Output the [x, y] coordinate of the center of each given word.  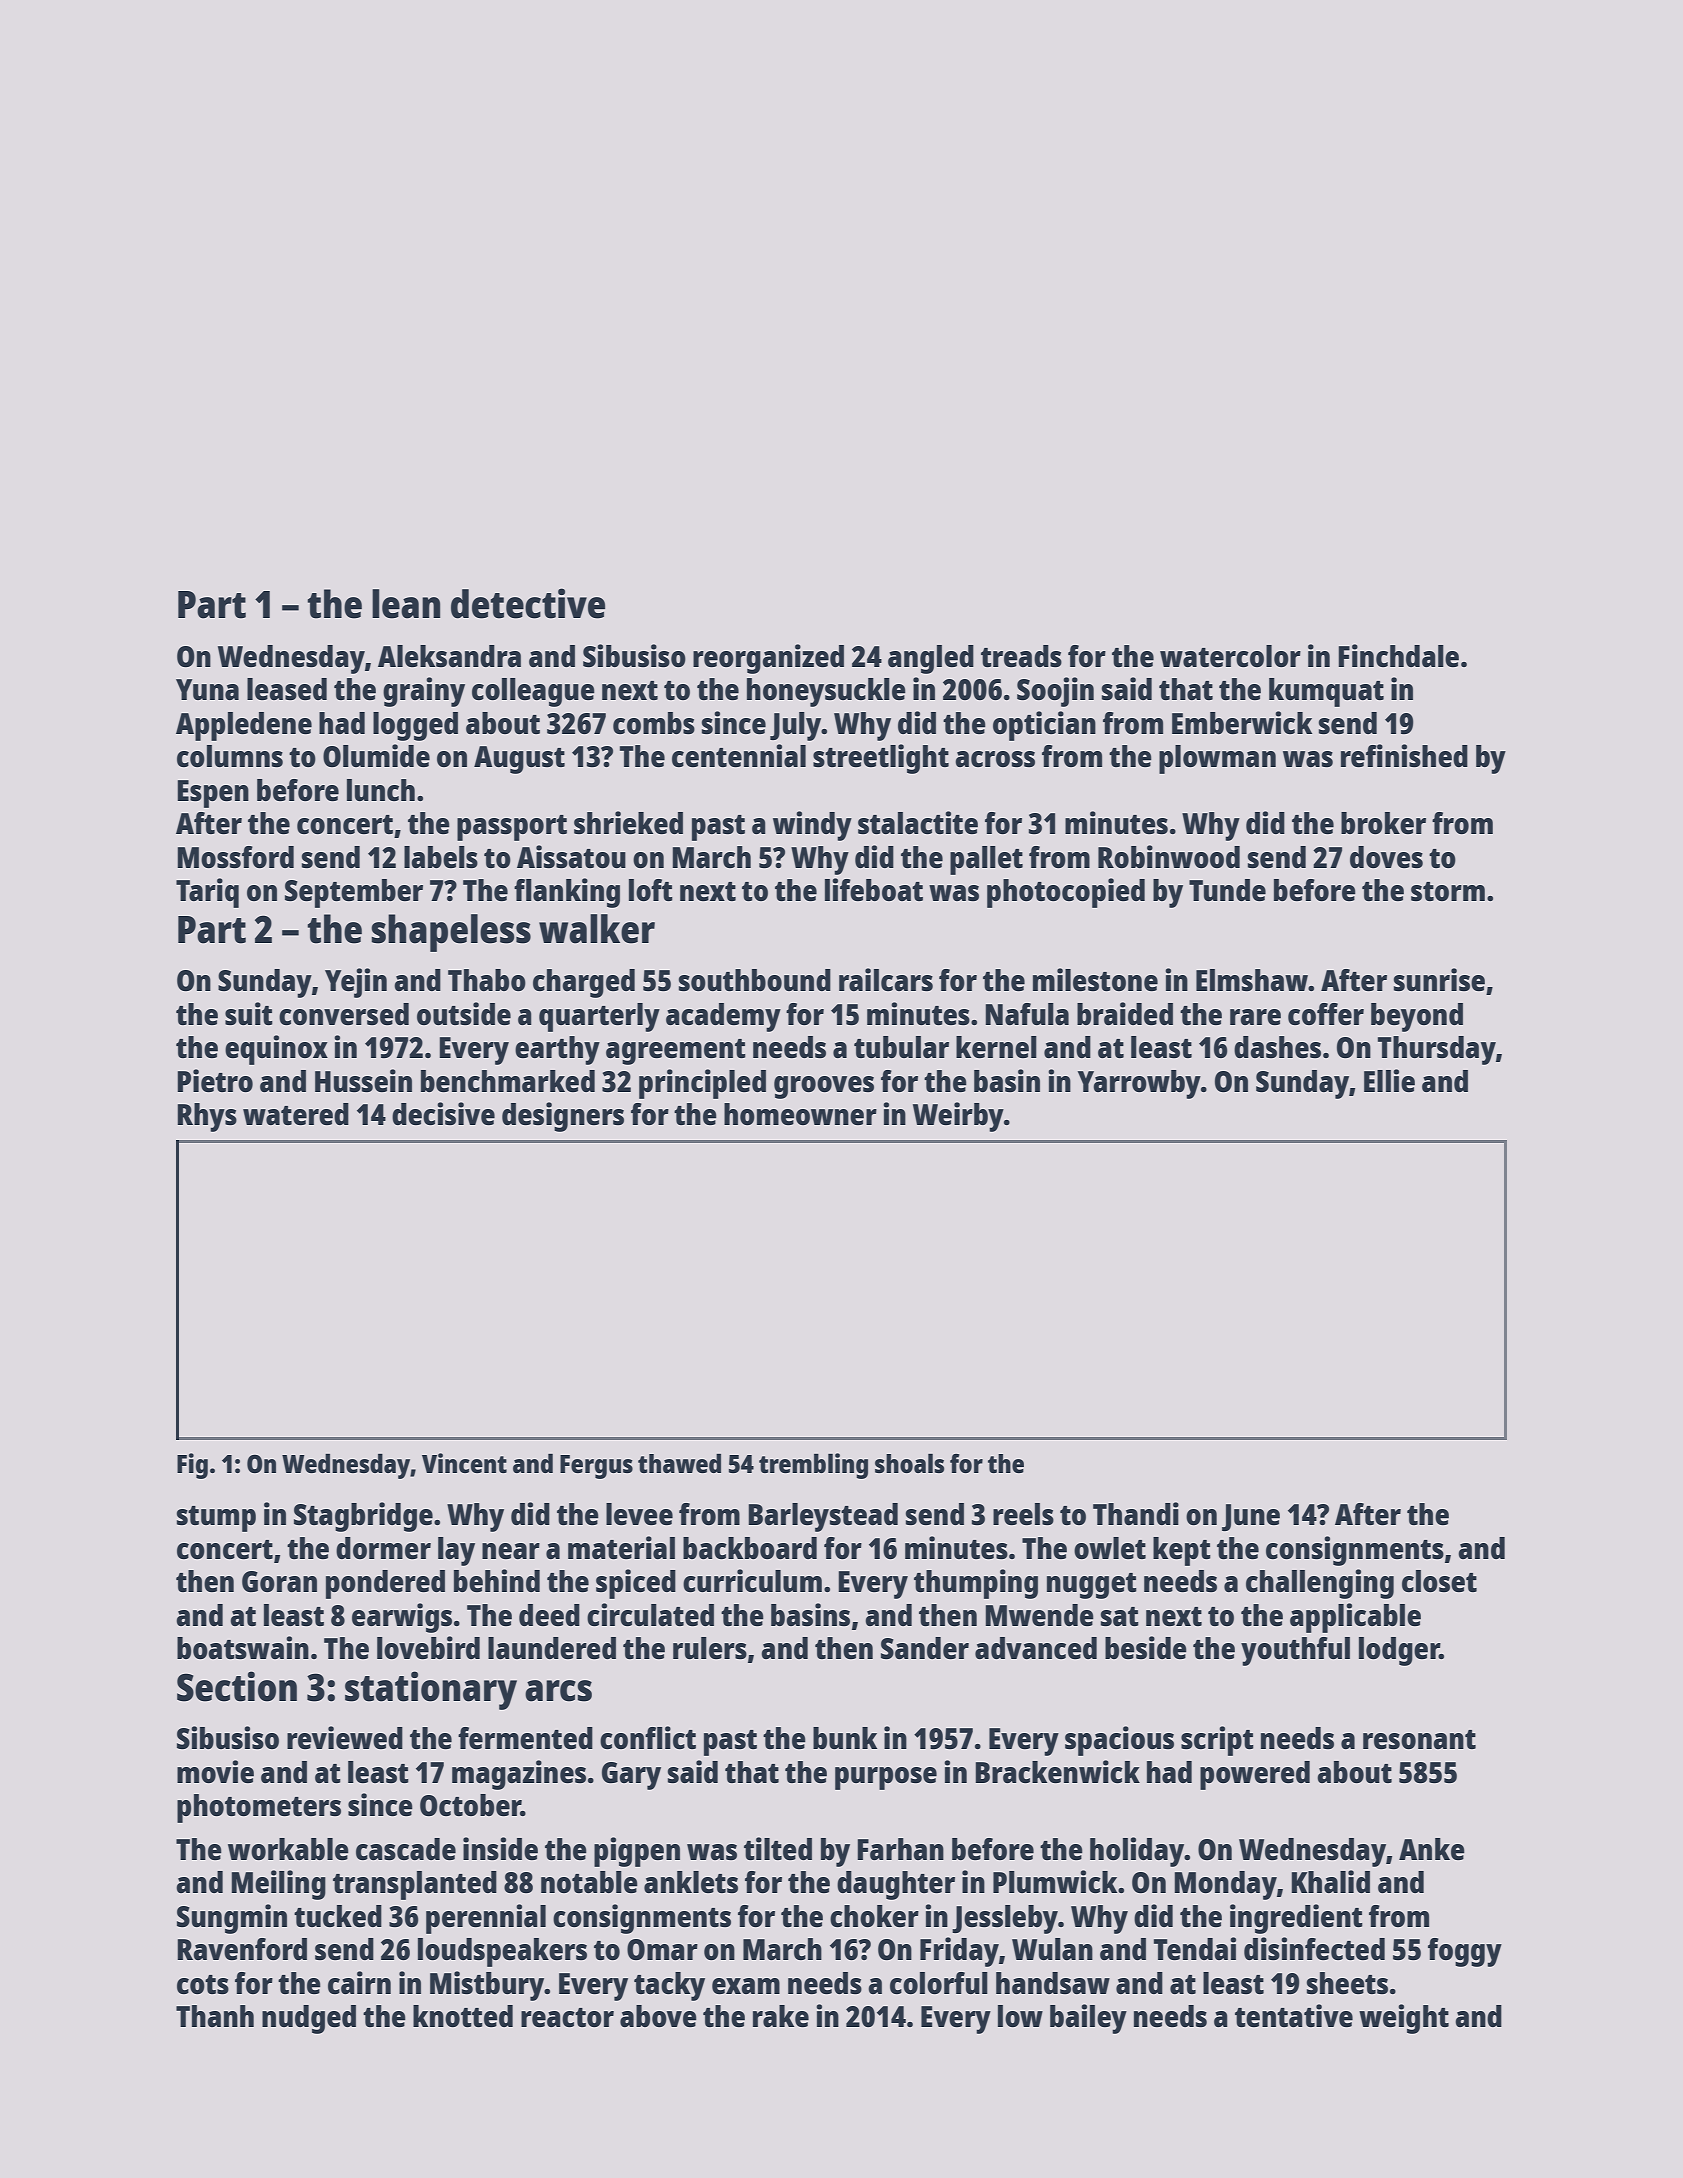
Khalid [1330, 1881]
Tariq [207, 893]
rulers [710, 1648]
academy [723, 1017]
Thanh [215, 2016]
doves [1386, 857]
